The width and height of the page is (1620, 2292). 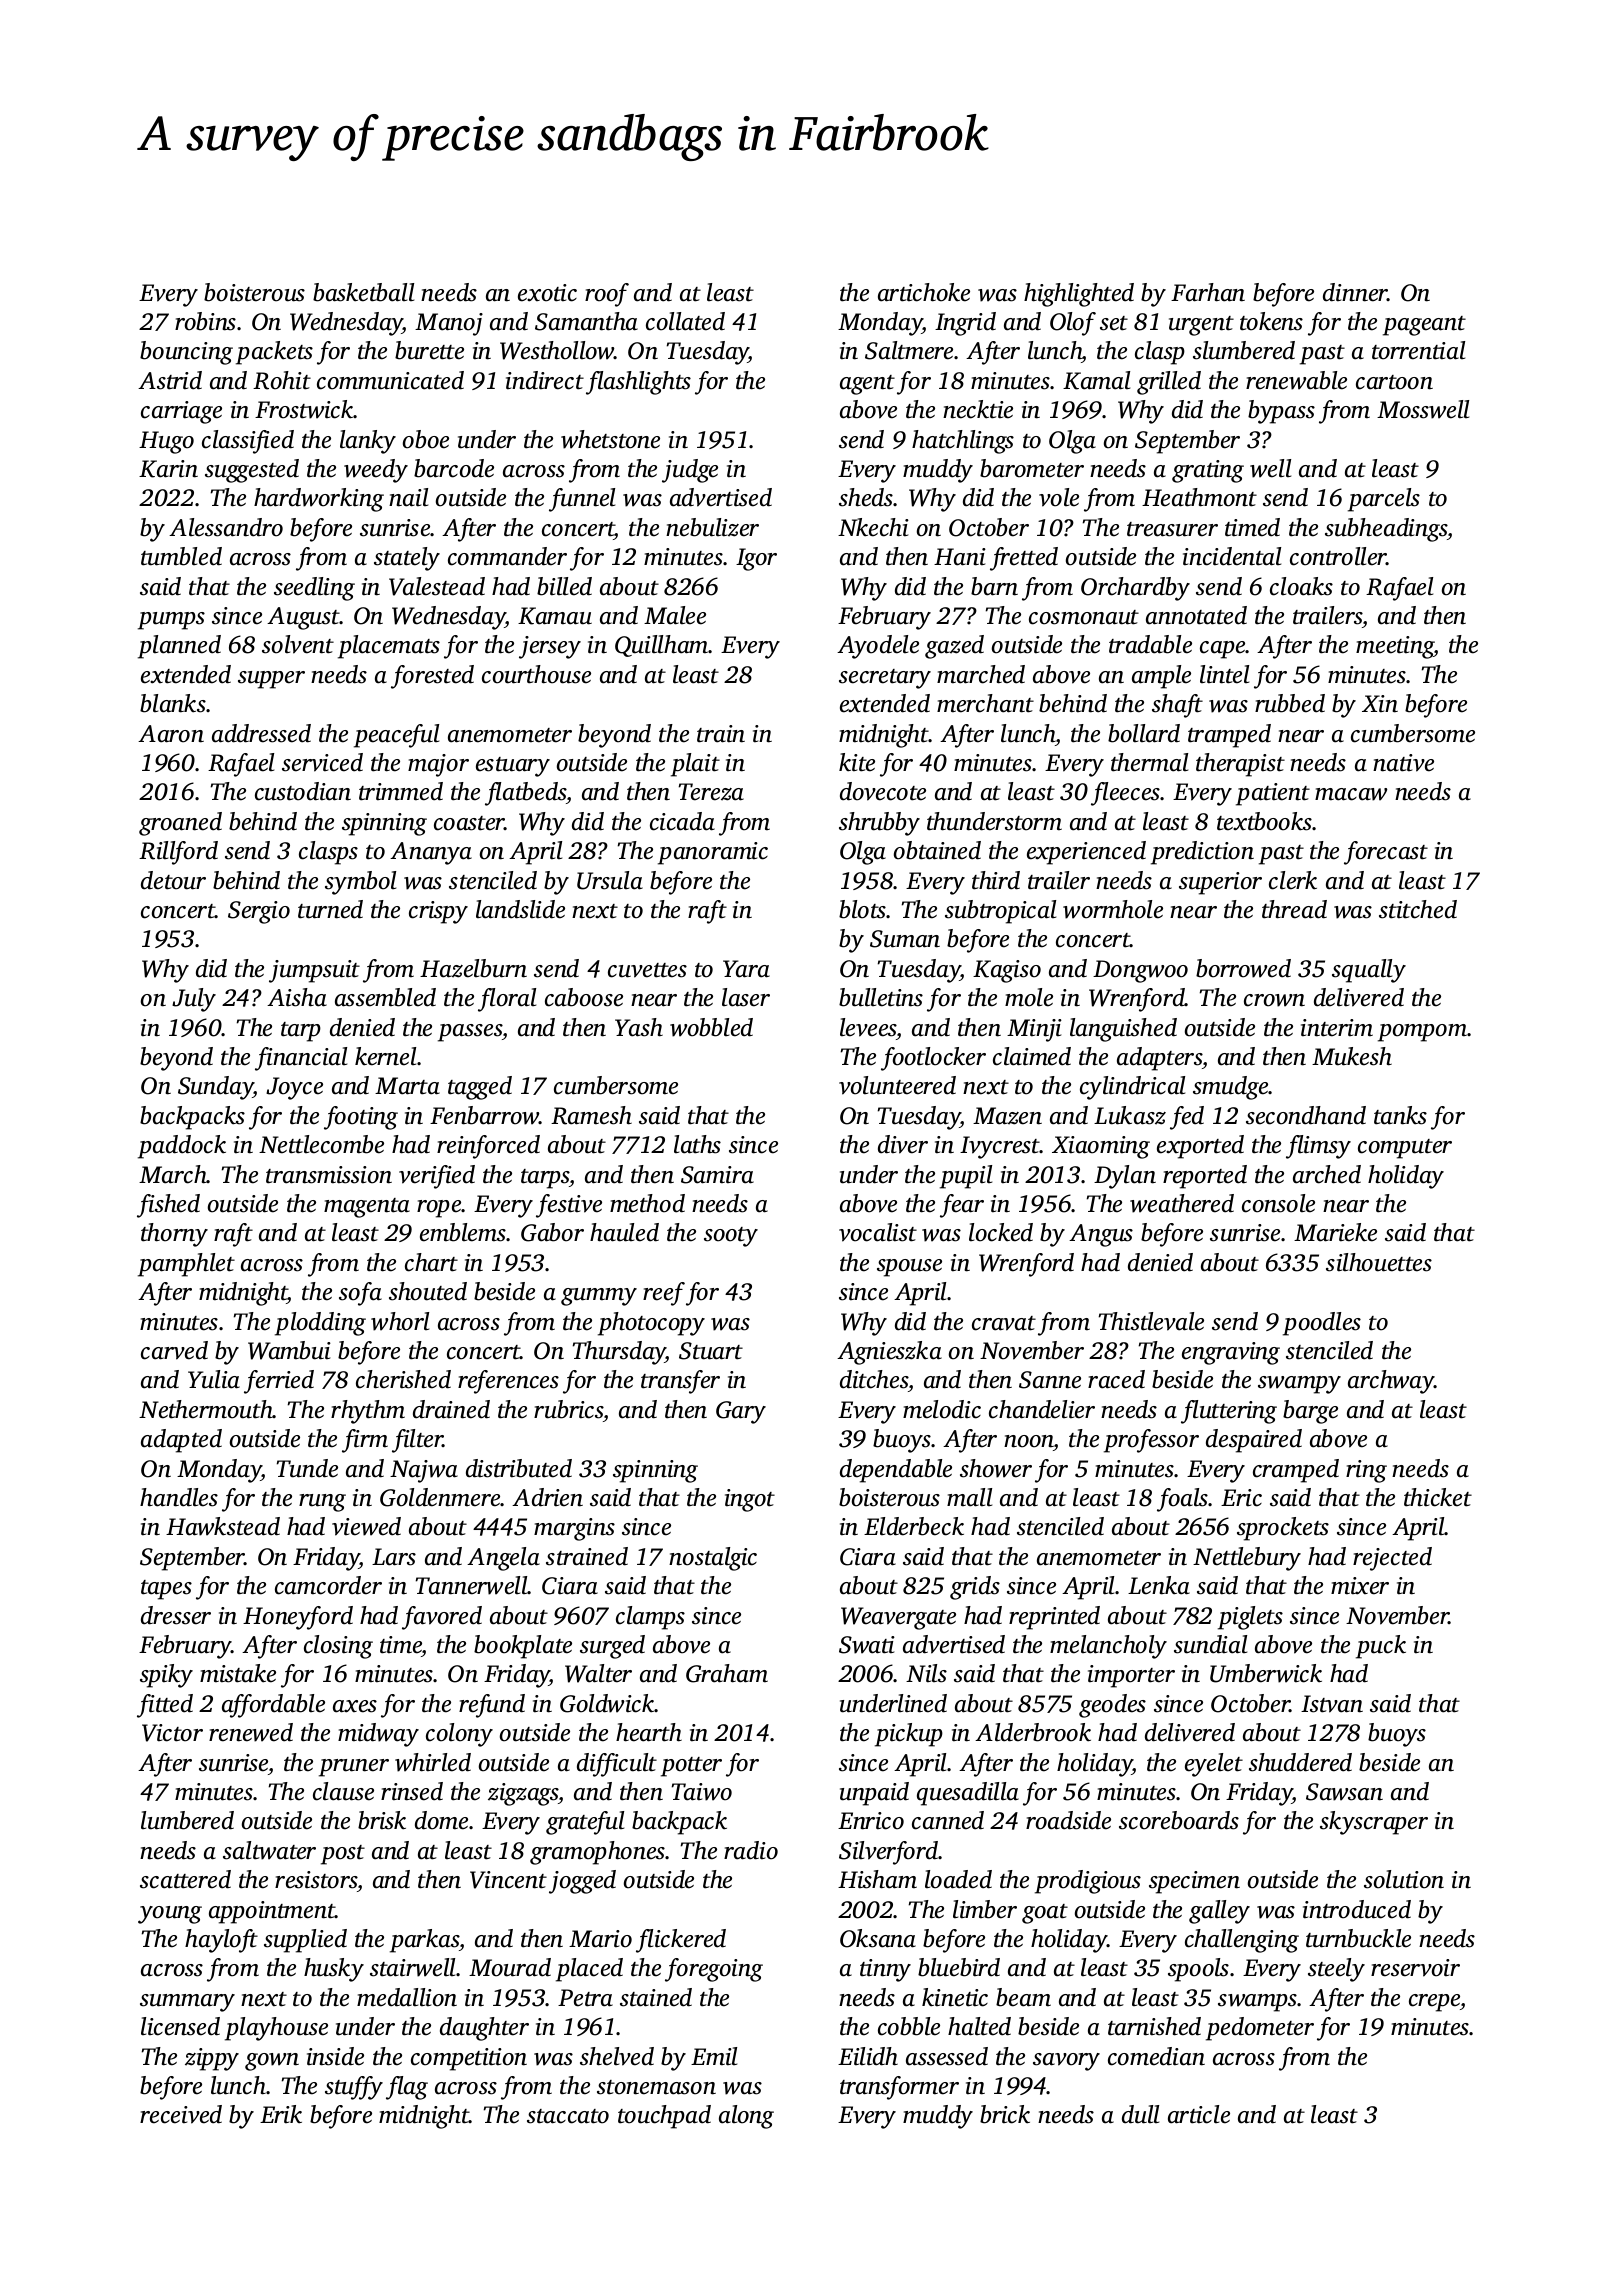 I want to click on archway, so click(x=1391, y=1382).
